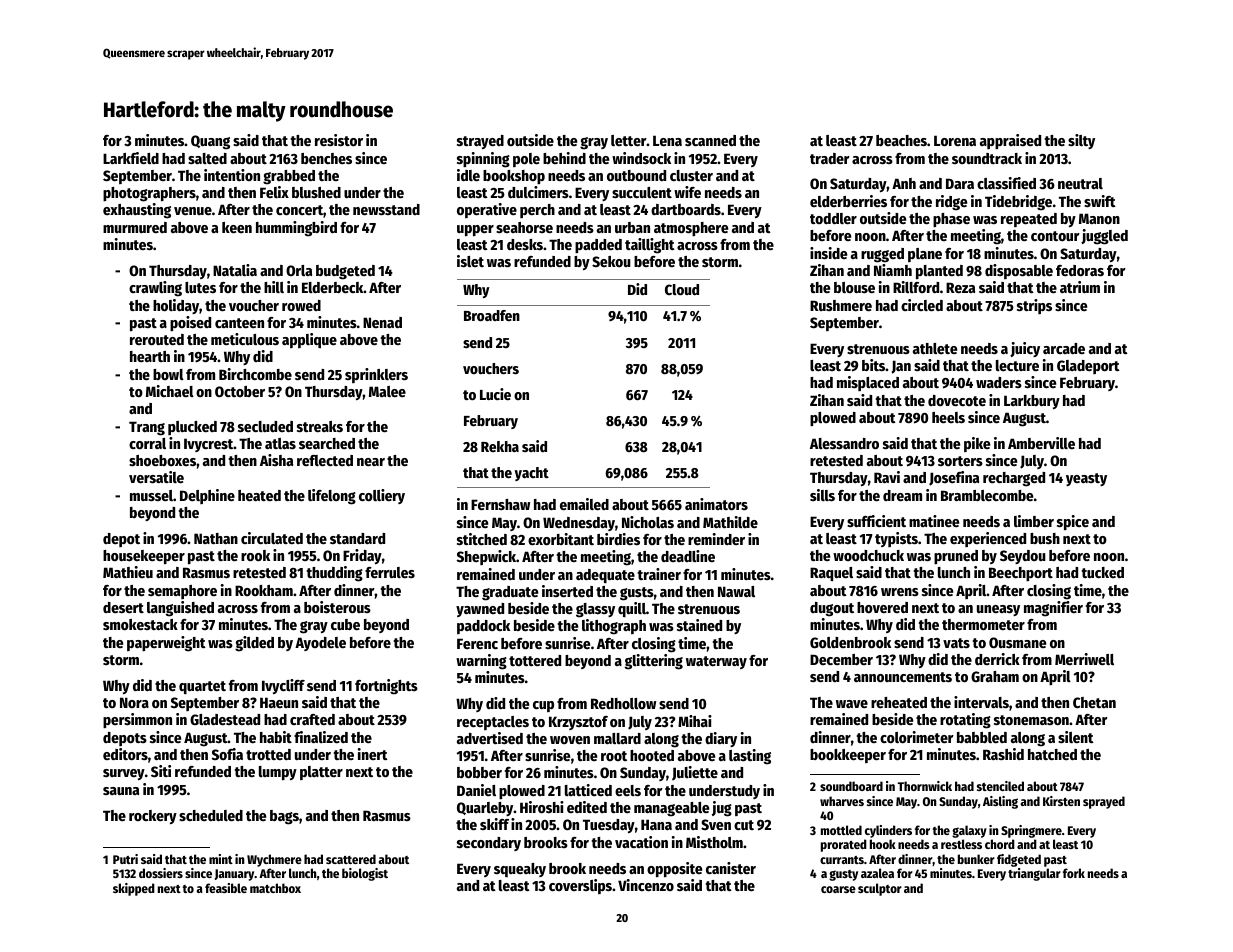 The height and width of the screenshot is (952, 1233). Describe the element at coordinates (209, 445) in the screenshot. I see `Ivycrest` at that location.
